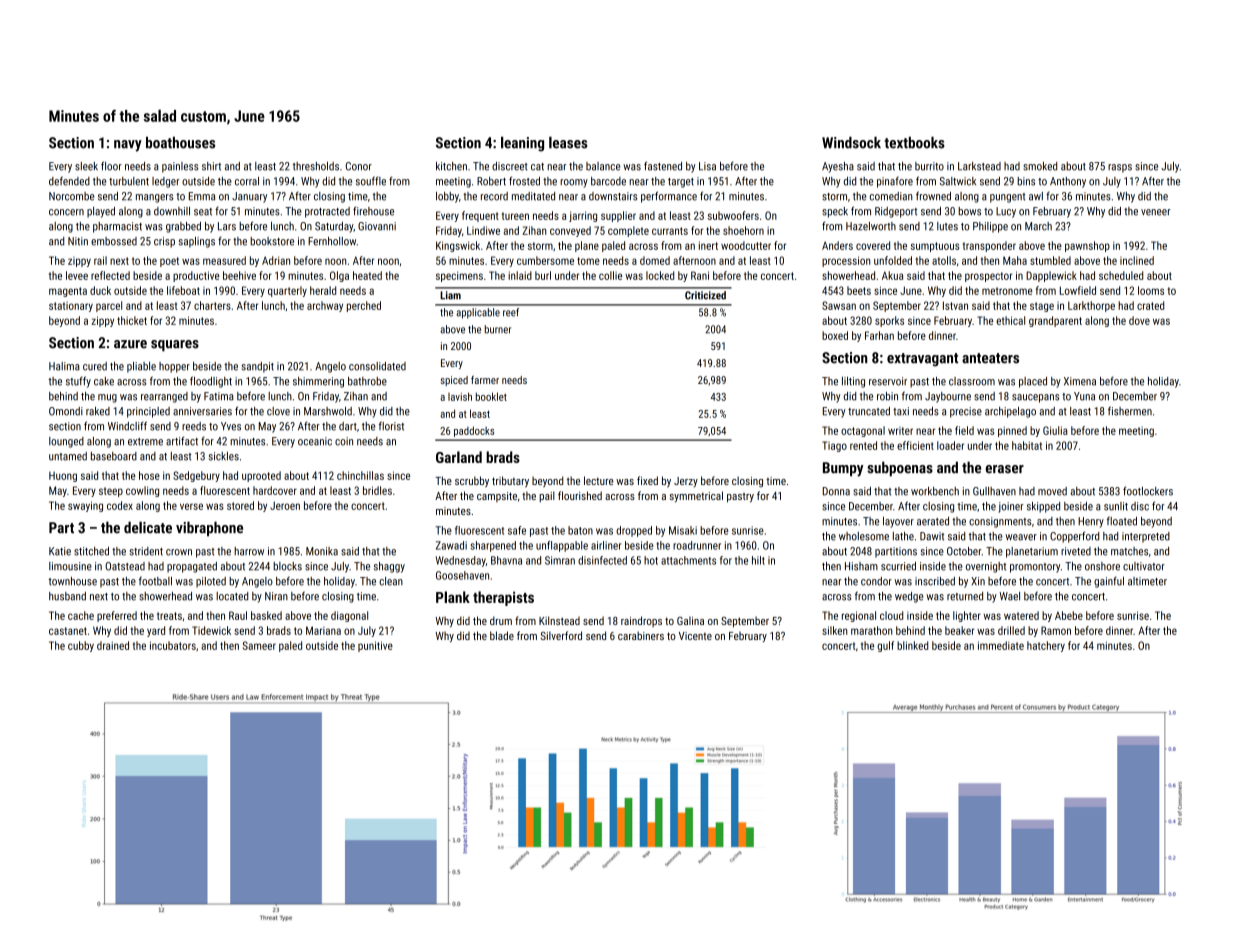 This document has width=1233, height=952. What do you see at coordinates (1137, 260) in the document?
I see `inclined` at bounding box center [1137, 260].
